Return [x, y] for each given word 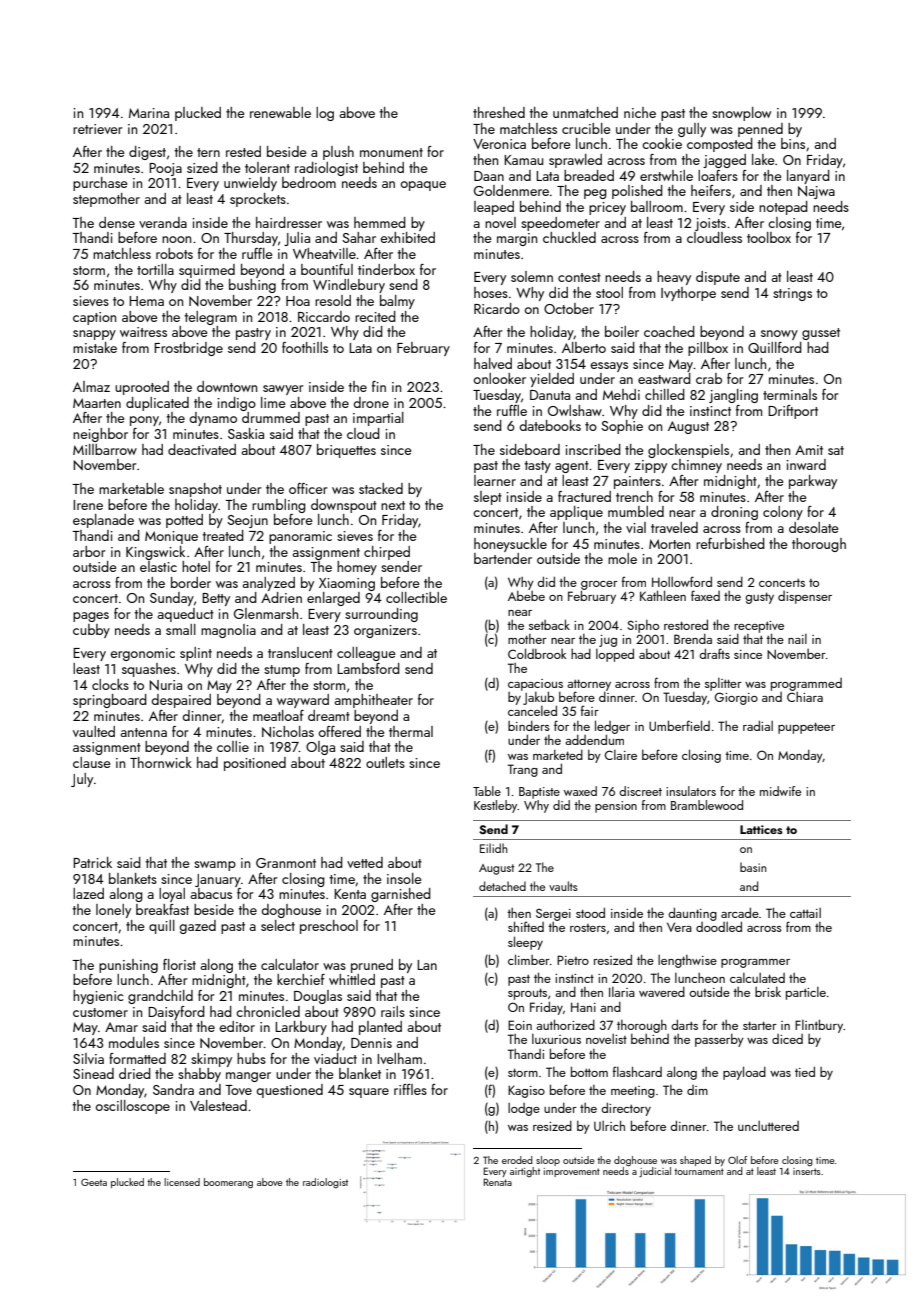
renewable [280, 112]
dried [135, 1073]
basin [753, 867]
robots [174, 253]
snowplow [741, 114]
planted [380, 1028]
